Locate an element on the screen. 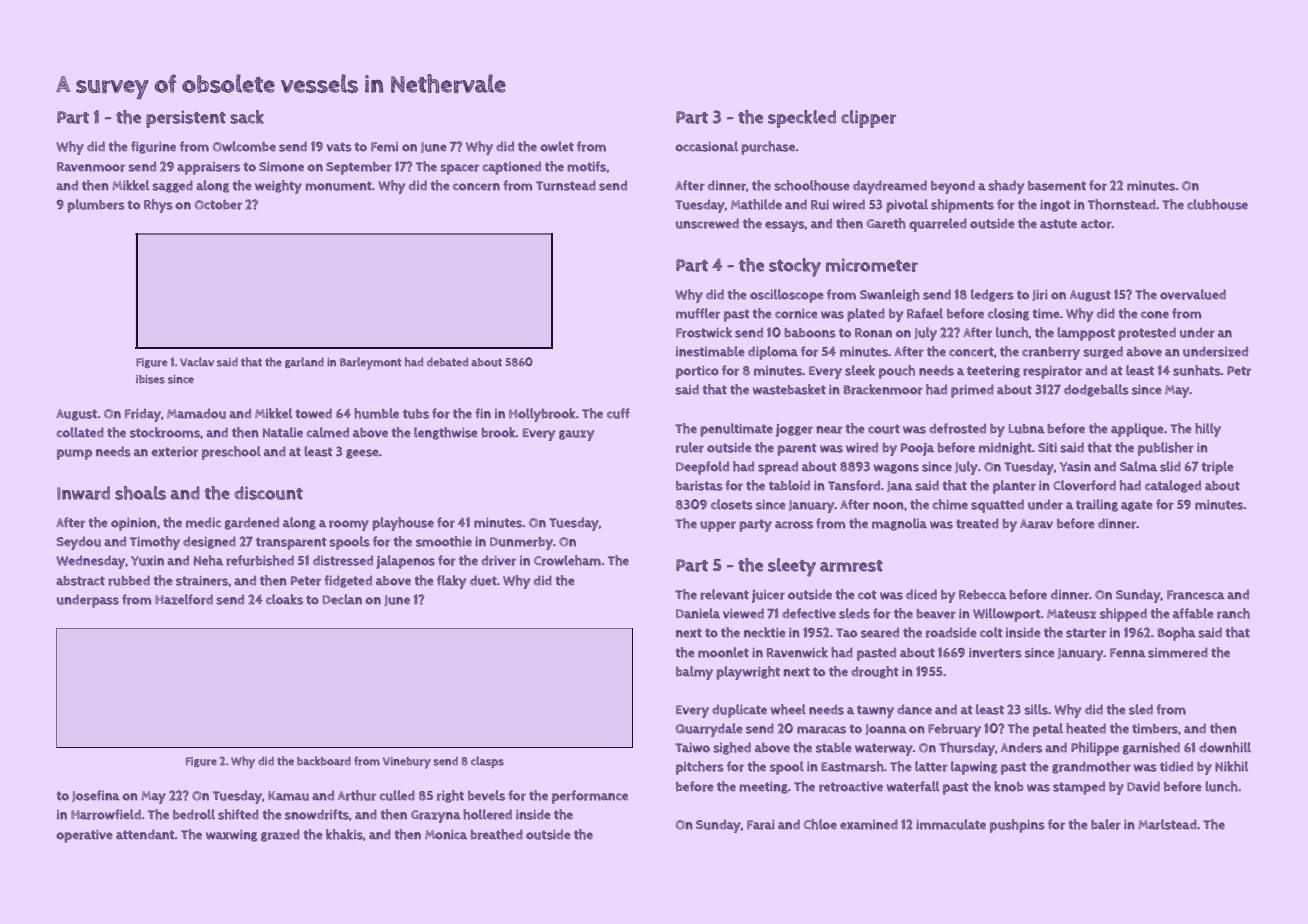 The height and width of the screenshot is (924, 1308). unscrewed is located at coordinates (707, 223).
